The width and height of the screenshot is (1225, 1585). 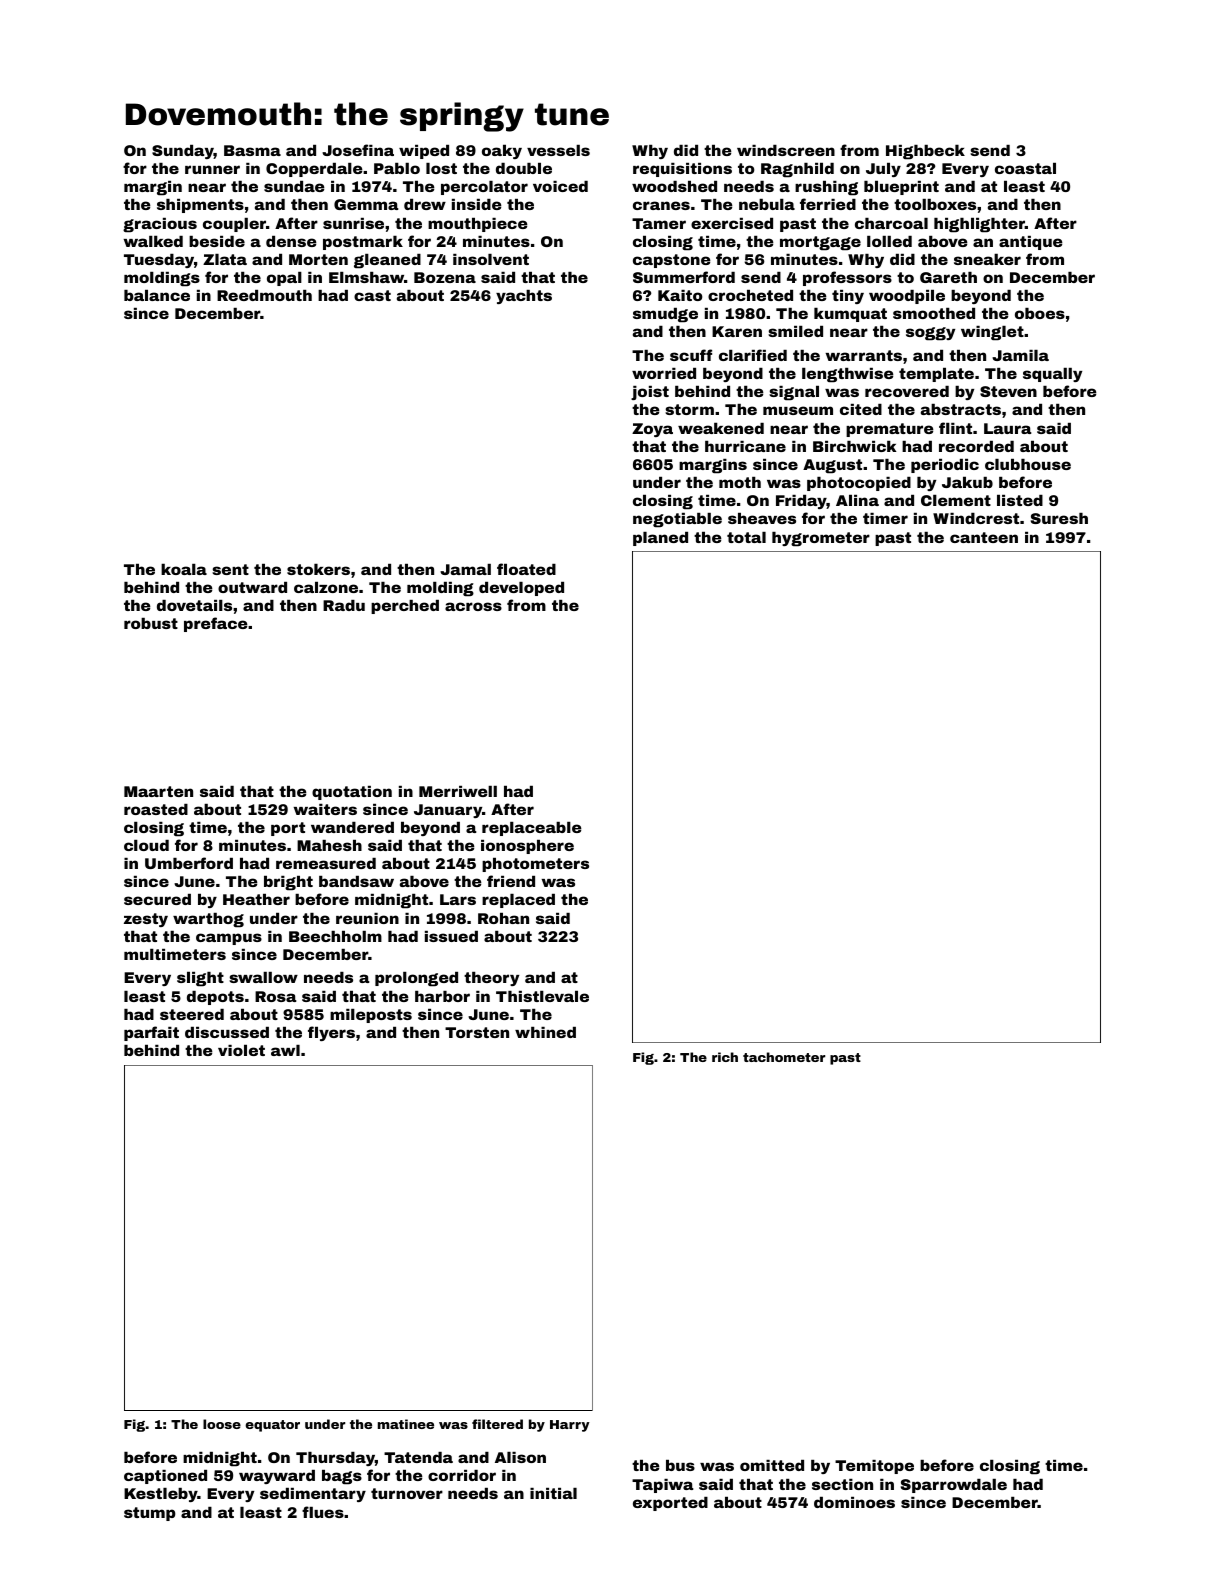 What do you see at coordinates (161, 1495) in the screenshot?
I see `Kestleby` at bounding box center [161, 1495].
